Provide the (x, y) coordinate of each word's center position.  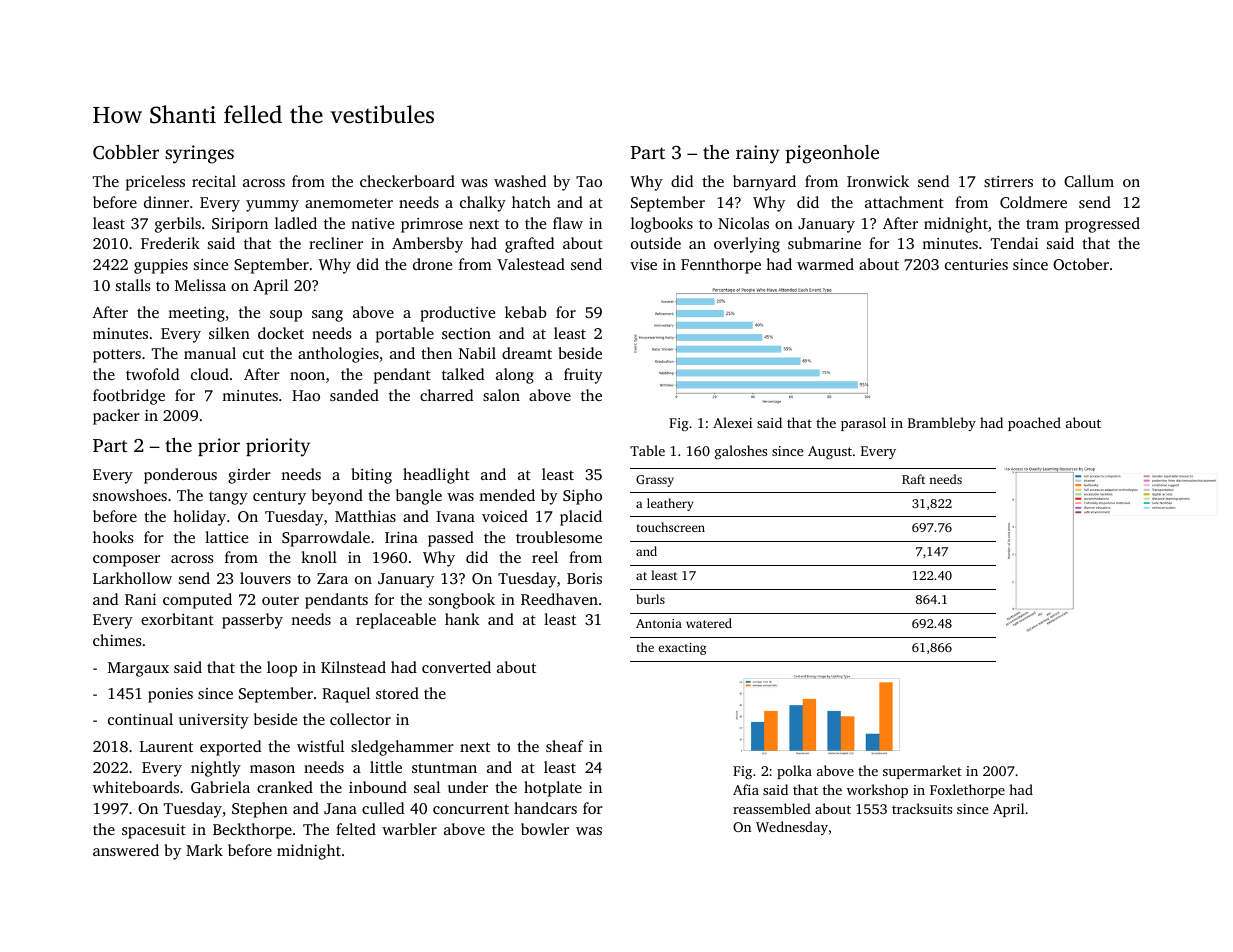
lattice (226, 537)
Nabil (477, 353)
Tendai (1014, 243)
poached (1034, 424)
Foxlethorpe (967, 791)
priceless (155, 183)
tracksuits (922, 808)
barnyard (764, 183)
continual (140, 719)
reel (545, 557)
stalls (133, 285)
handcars (545, 808)
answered (126, 850)
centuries (976, 264)
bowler (545, 829)
